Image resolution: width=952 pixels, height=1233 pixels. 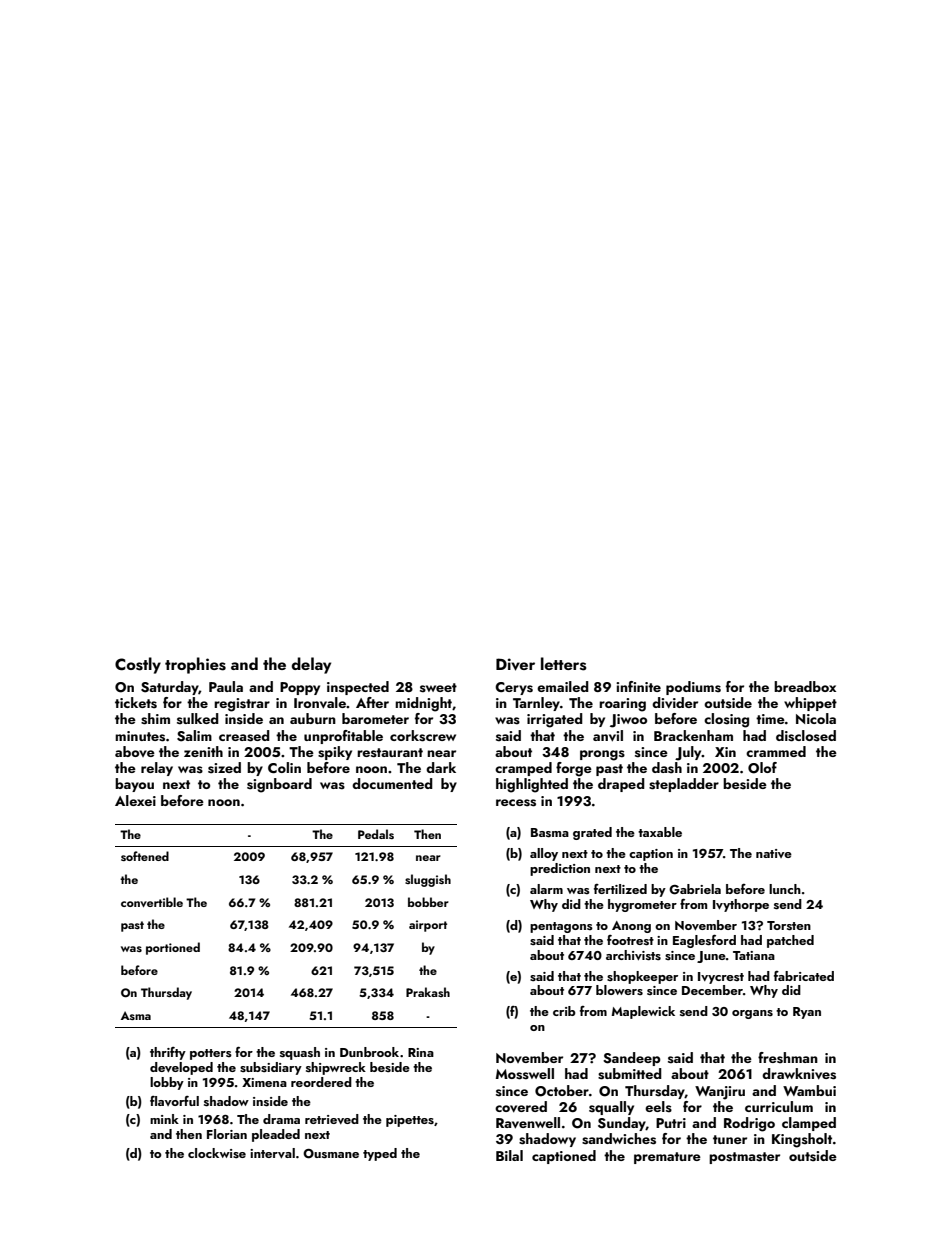 What do you see at coordinates (621, 785) in the document?
I see `draped` at bounding box center [621, 785].
